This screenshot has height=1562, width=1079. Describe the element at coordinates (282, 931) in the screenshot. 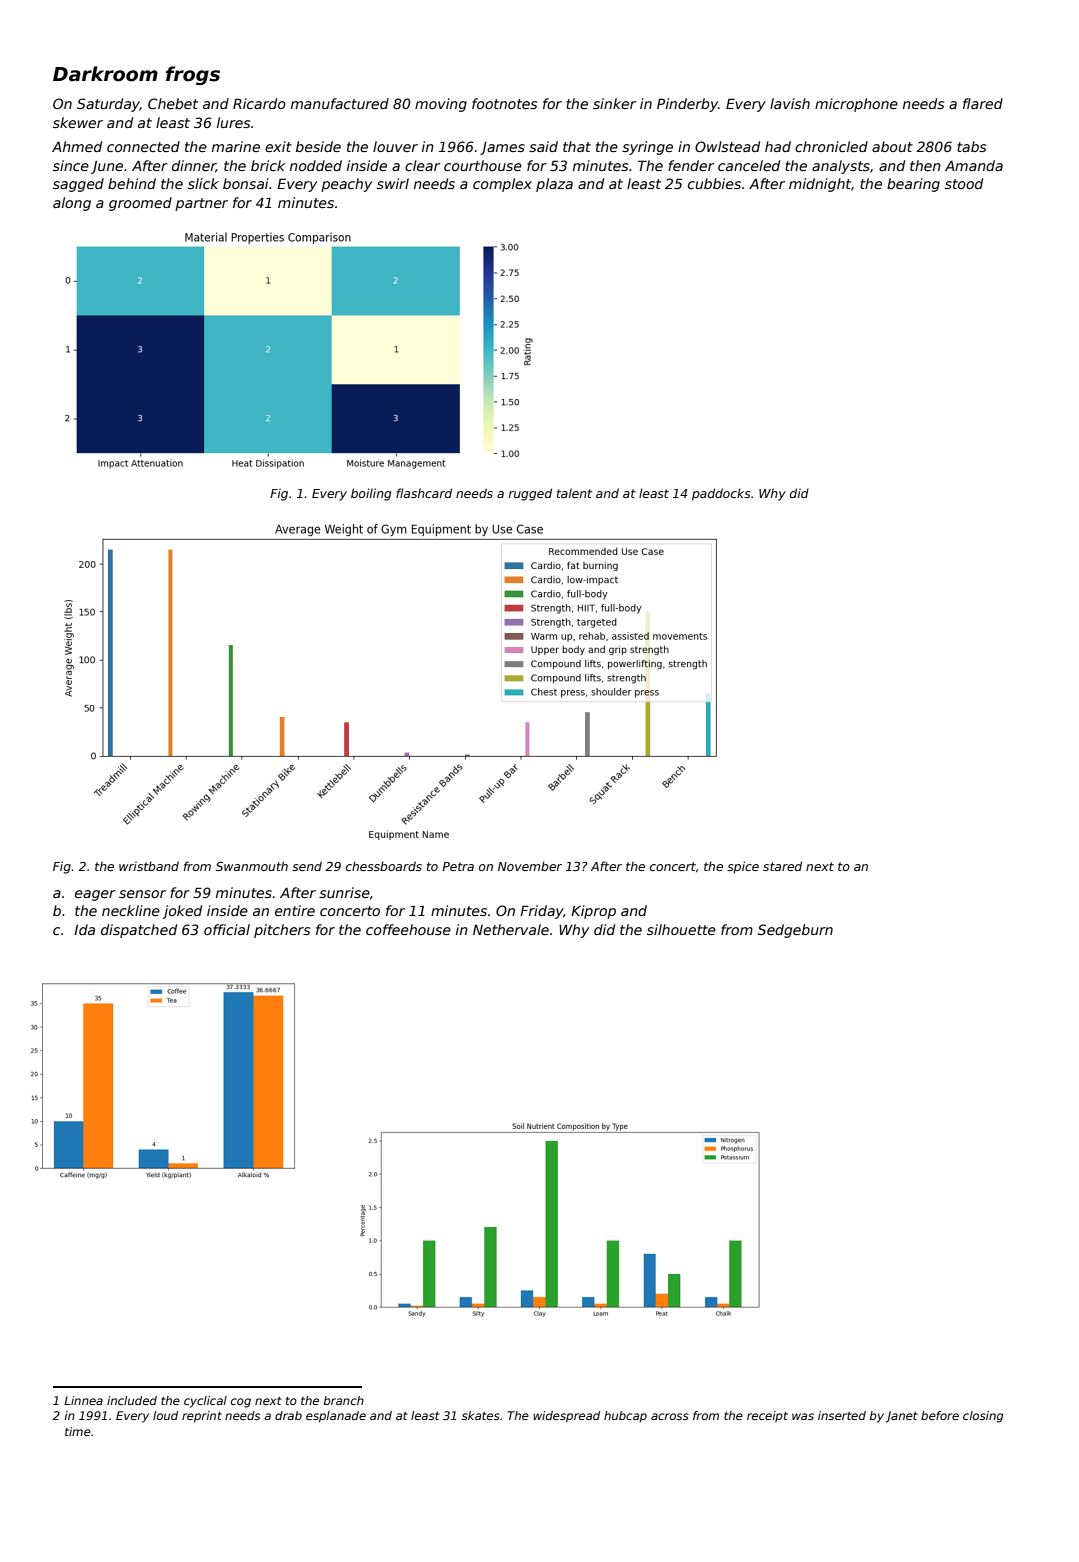

I see `pitchers` at that location.
